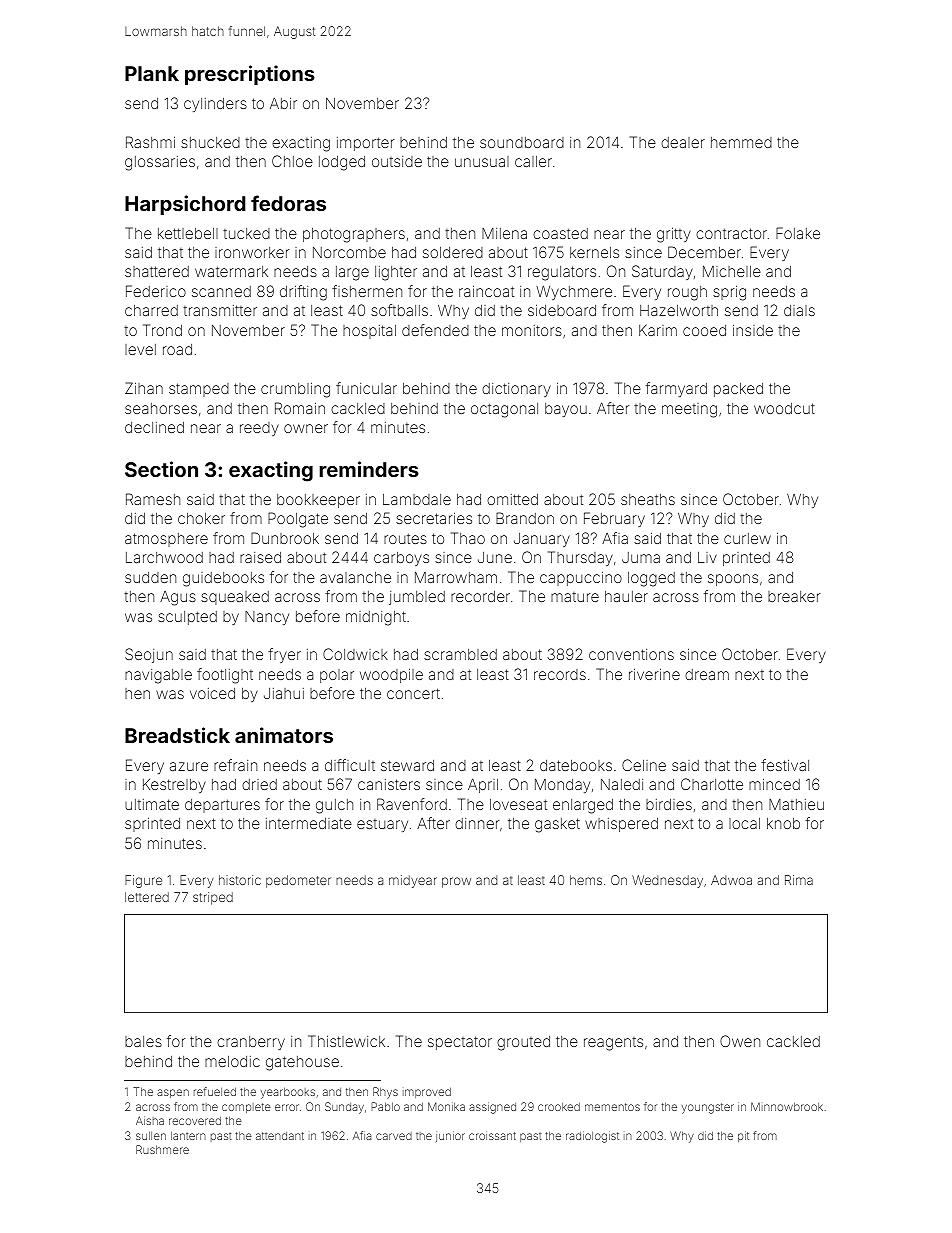  I want to click on knob, so click(783, 823).
